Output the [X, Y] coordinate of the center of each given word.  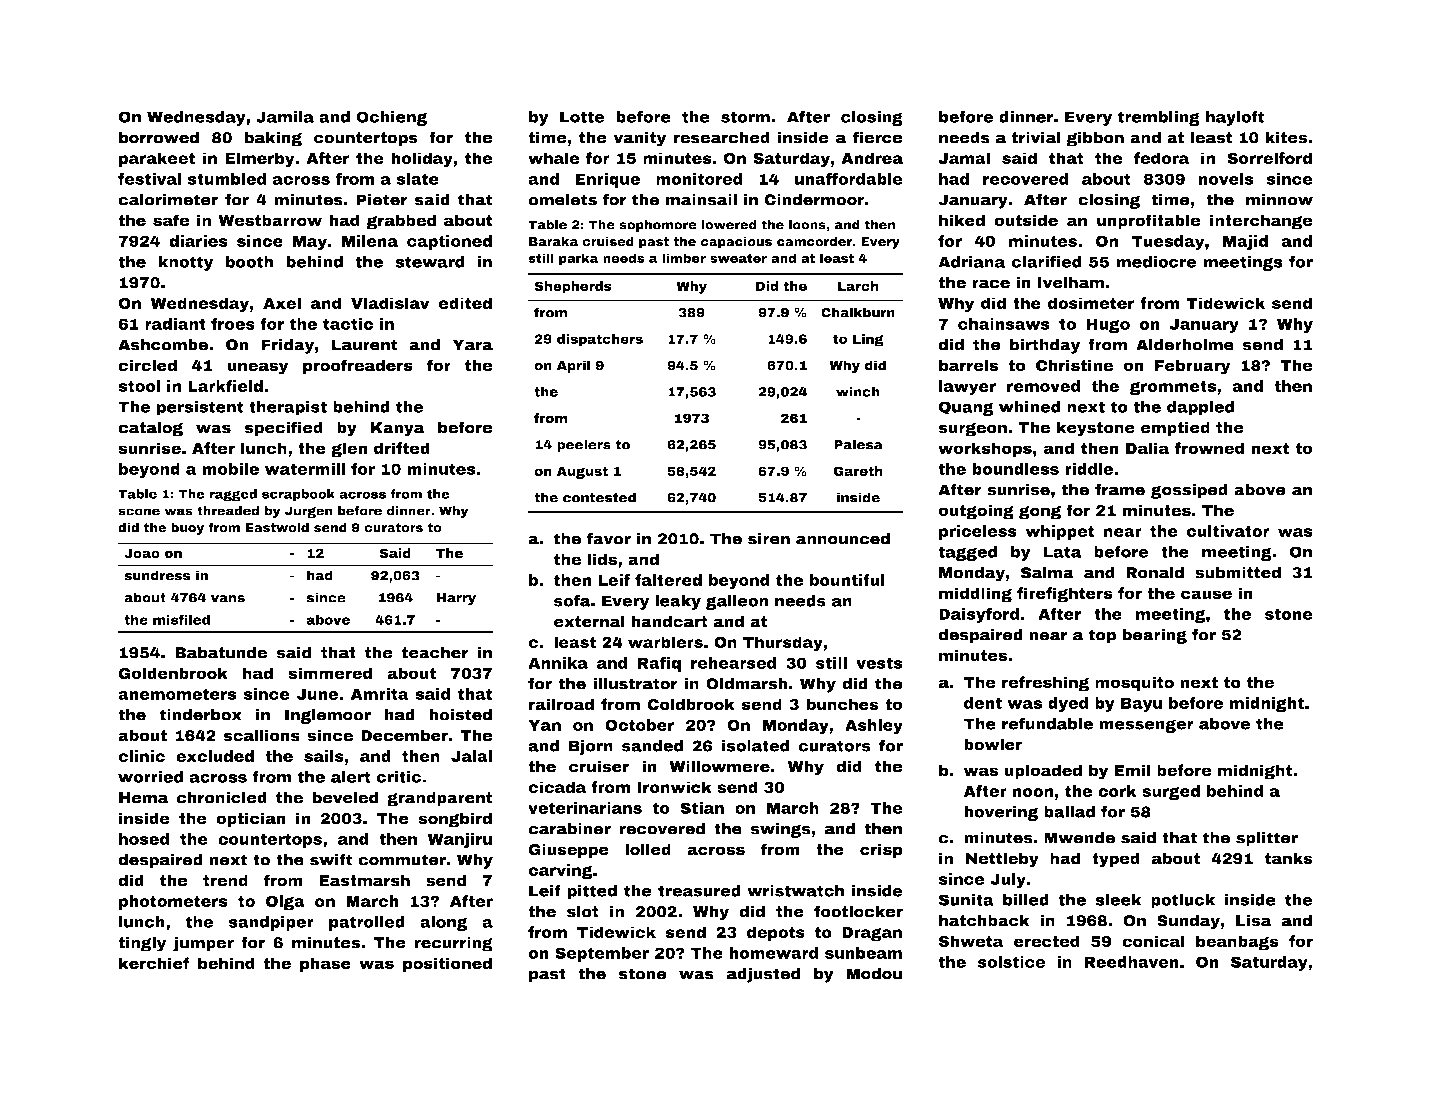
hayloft [1235, 118]
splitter [1267, 839]
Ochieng [391, 118]
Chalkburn [858, 312]
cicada [557, 787]
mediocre [1156, 262]
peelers [584, 445]
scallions [262, 735]
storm [745, 117]
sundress [157, 575]
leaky [678, 602]
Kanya [398, 429]
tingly [142, 944]
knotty [185, 263]
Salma [1047, 572]
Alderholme [1185, 344]
